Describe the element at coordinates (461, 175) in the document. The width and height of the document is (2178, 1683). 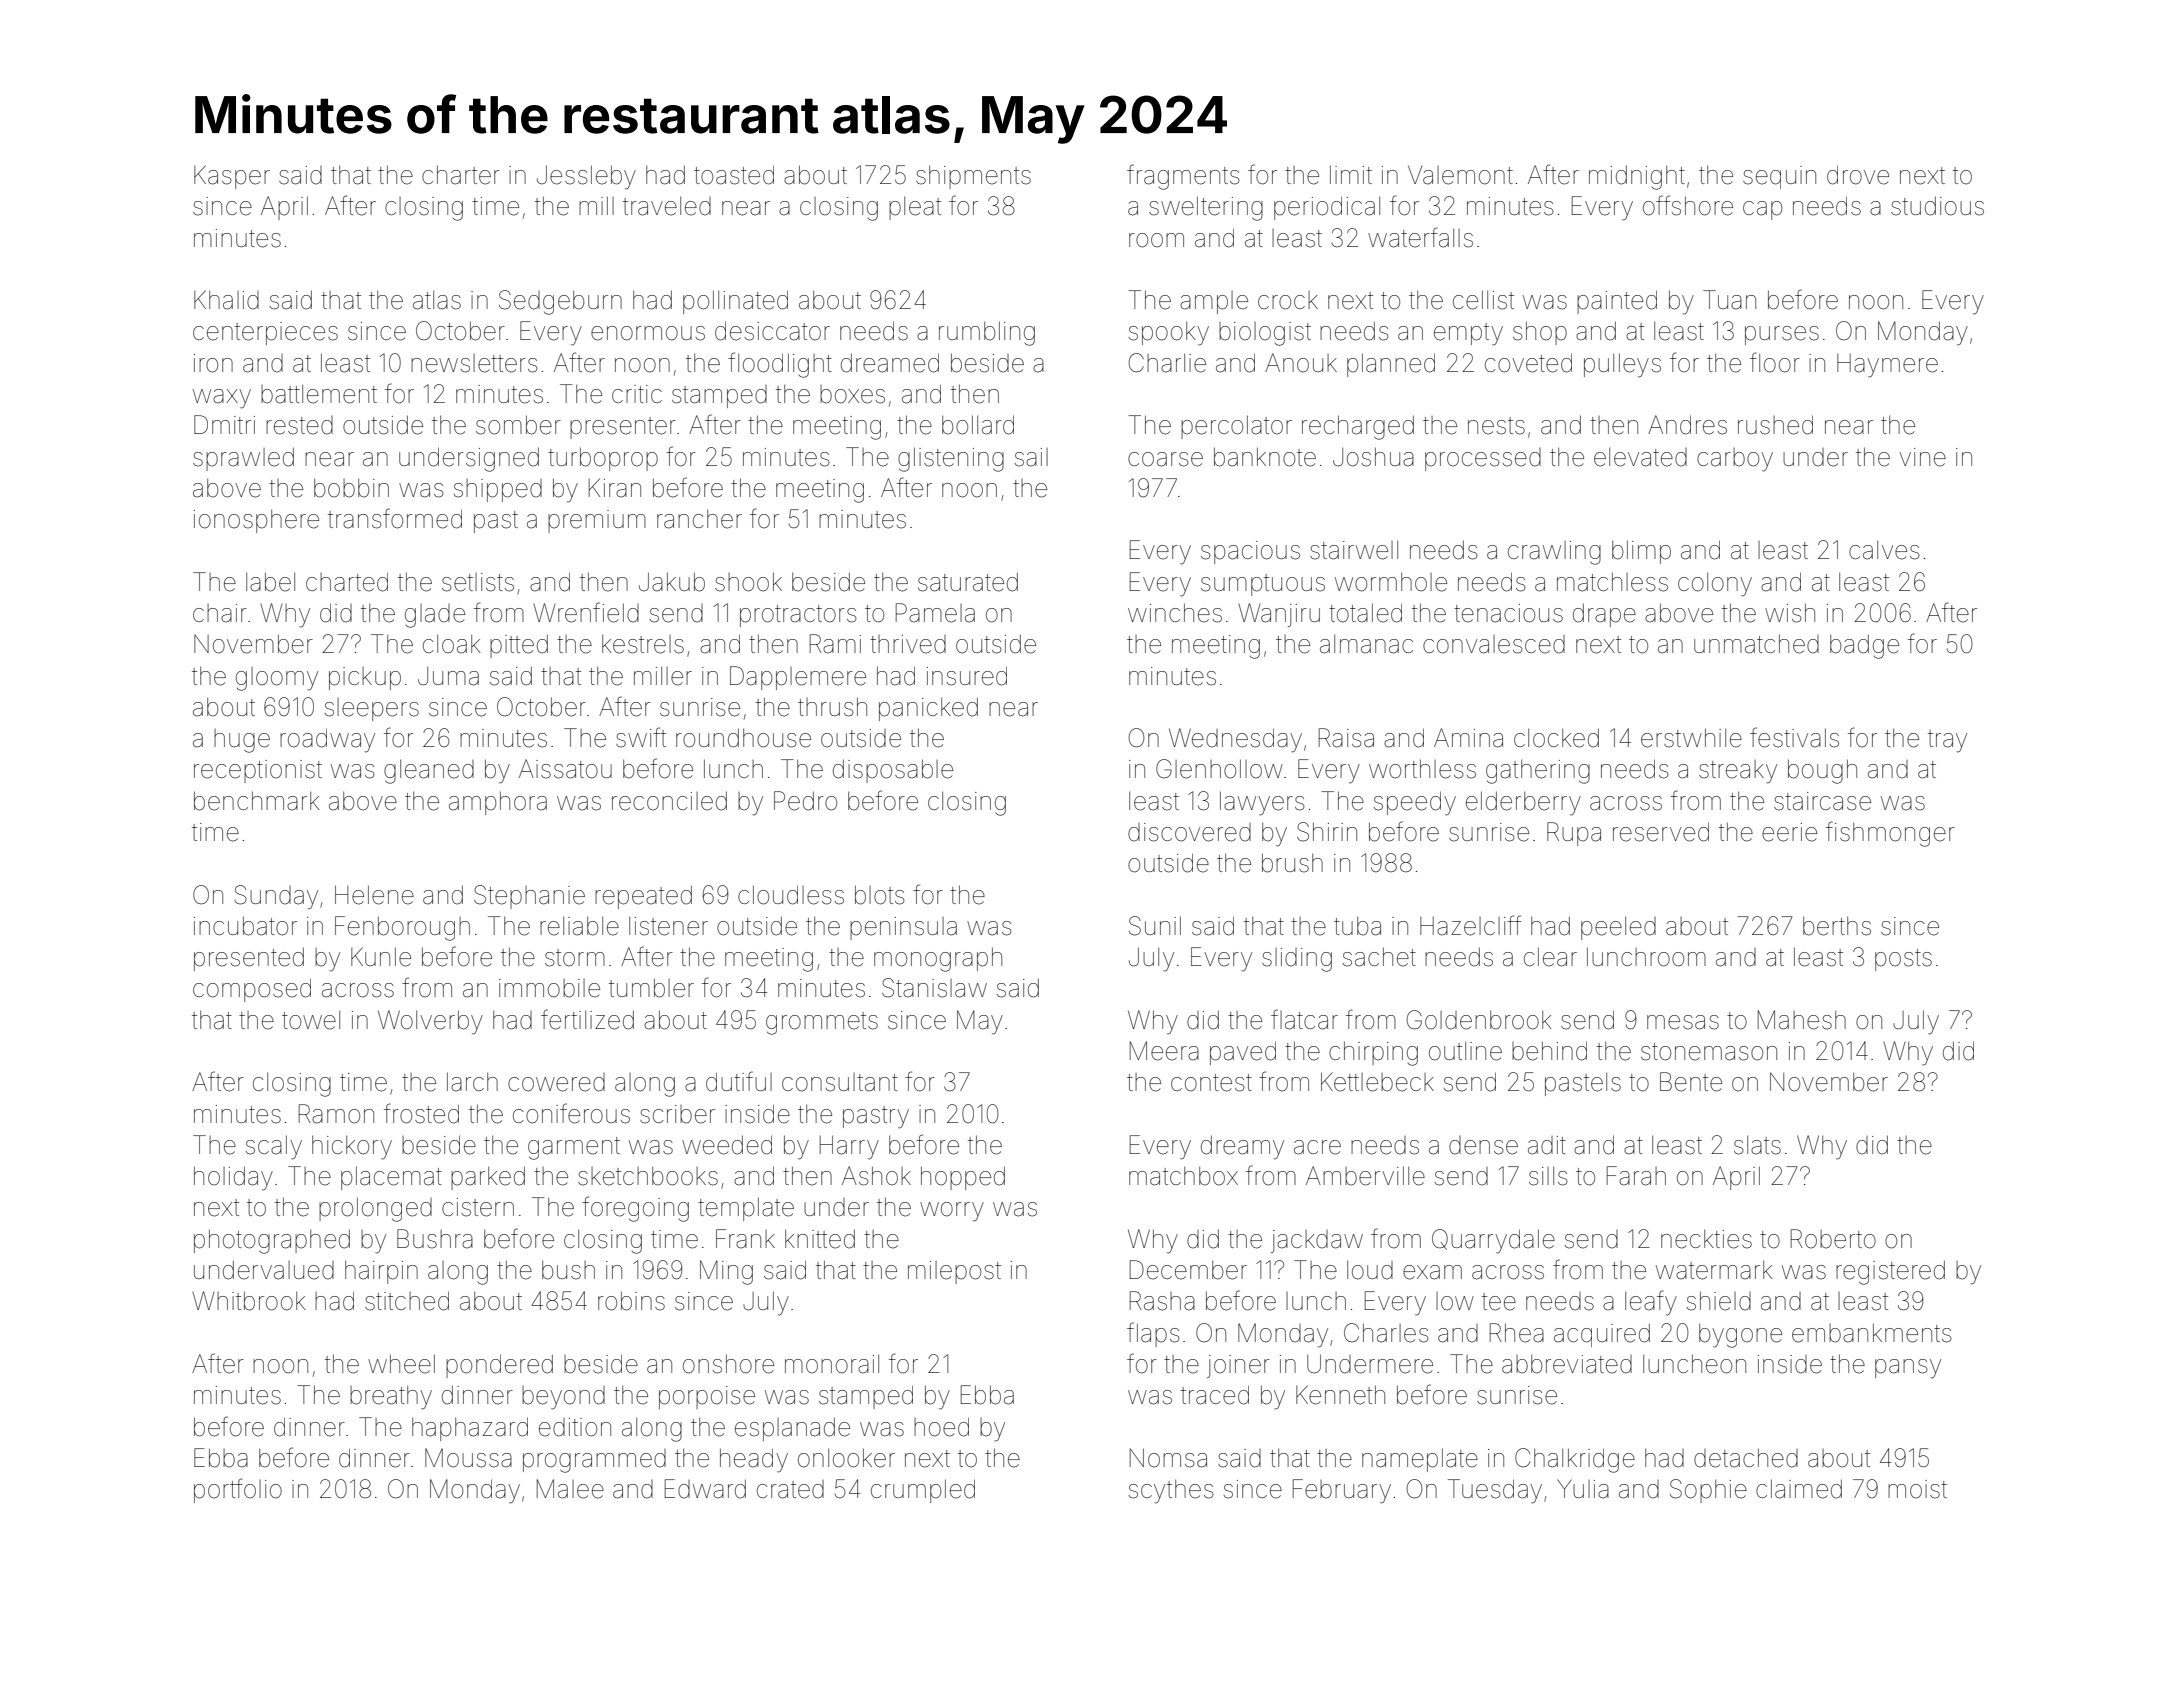
I see `charter` at that location.
